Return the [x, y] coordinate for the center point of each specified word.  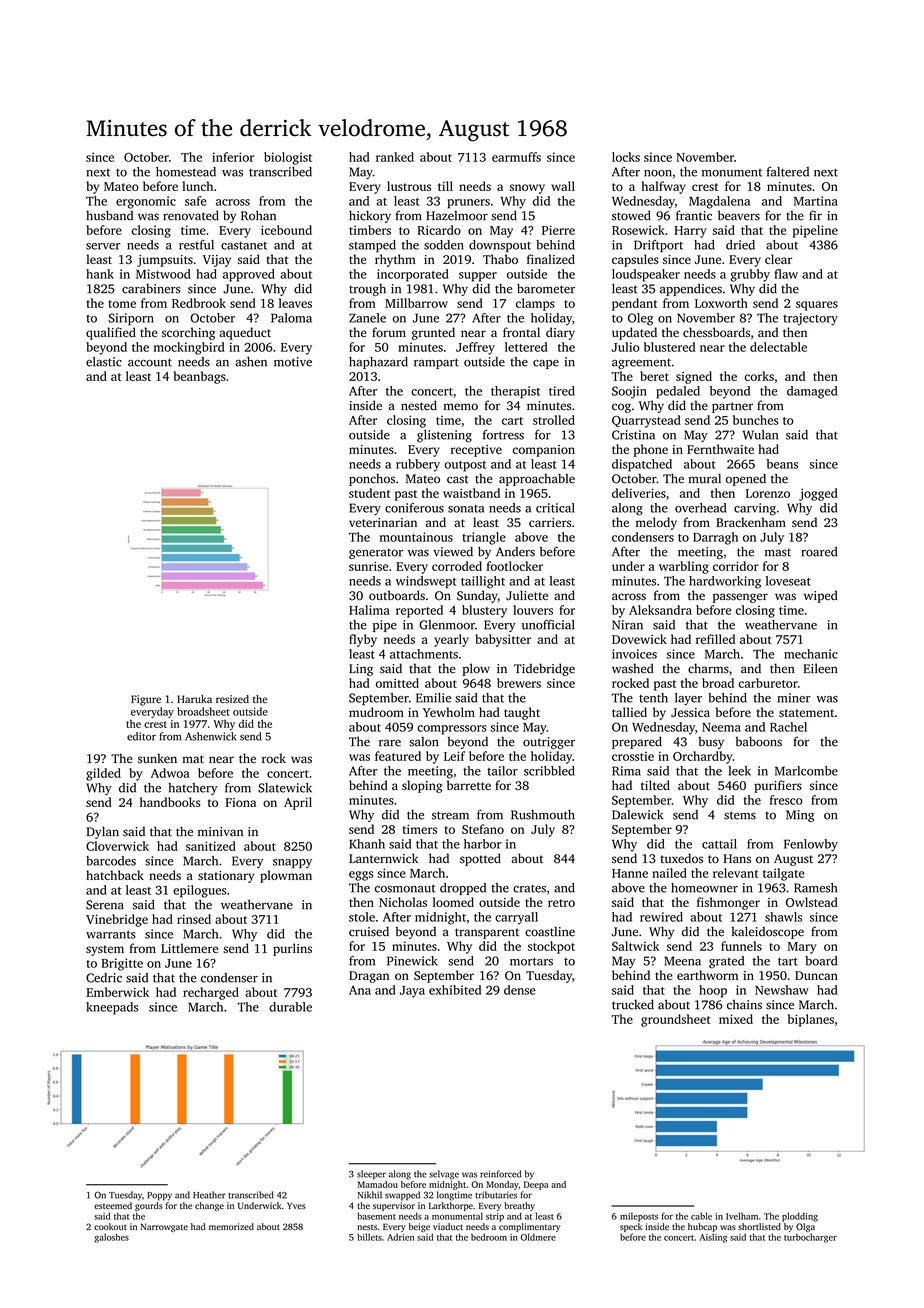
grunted [433, 333]
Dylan [103, 832]
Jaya [412, 992]
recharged [211, 993]
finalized [551, 259]
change [209, 1206]
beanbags [200, 377]
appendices [691, 290]
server [103, 246]
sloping [422, 786]
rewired [661, 917]
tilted [655, 785]
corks [759, 376]
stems [740, 815]
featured [398, 756]
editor [141, 736]
